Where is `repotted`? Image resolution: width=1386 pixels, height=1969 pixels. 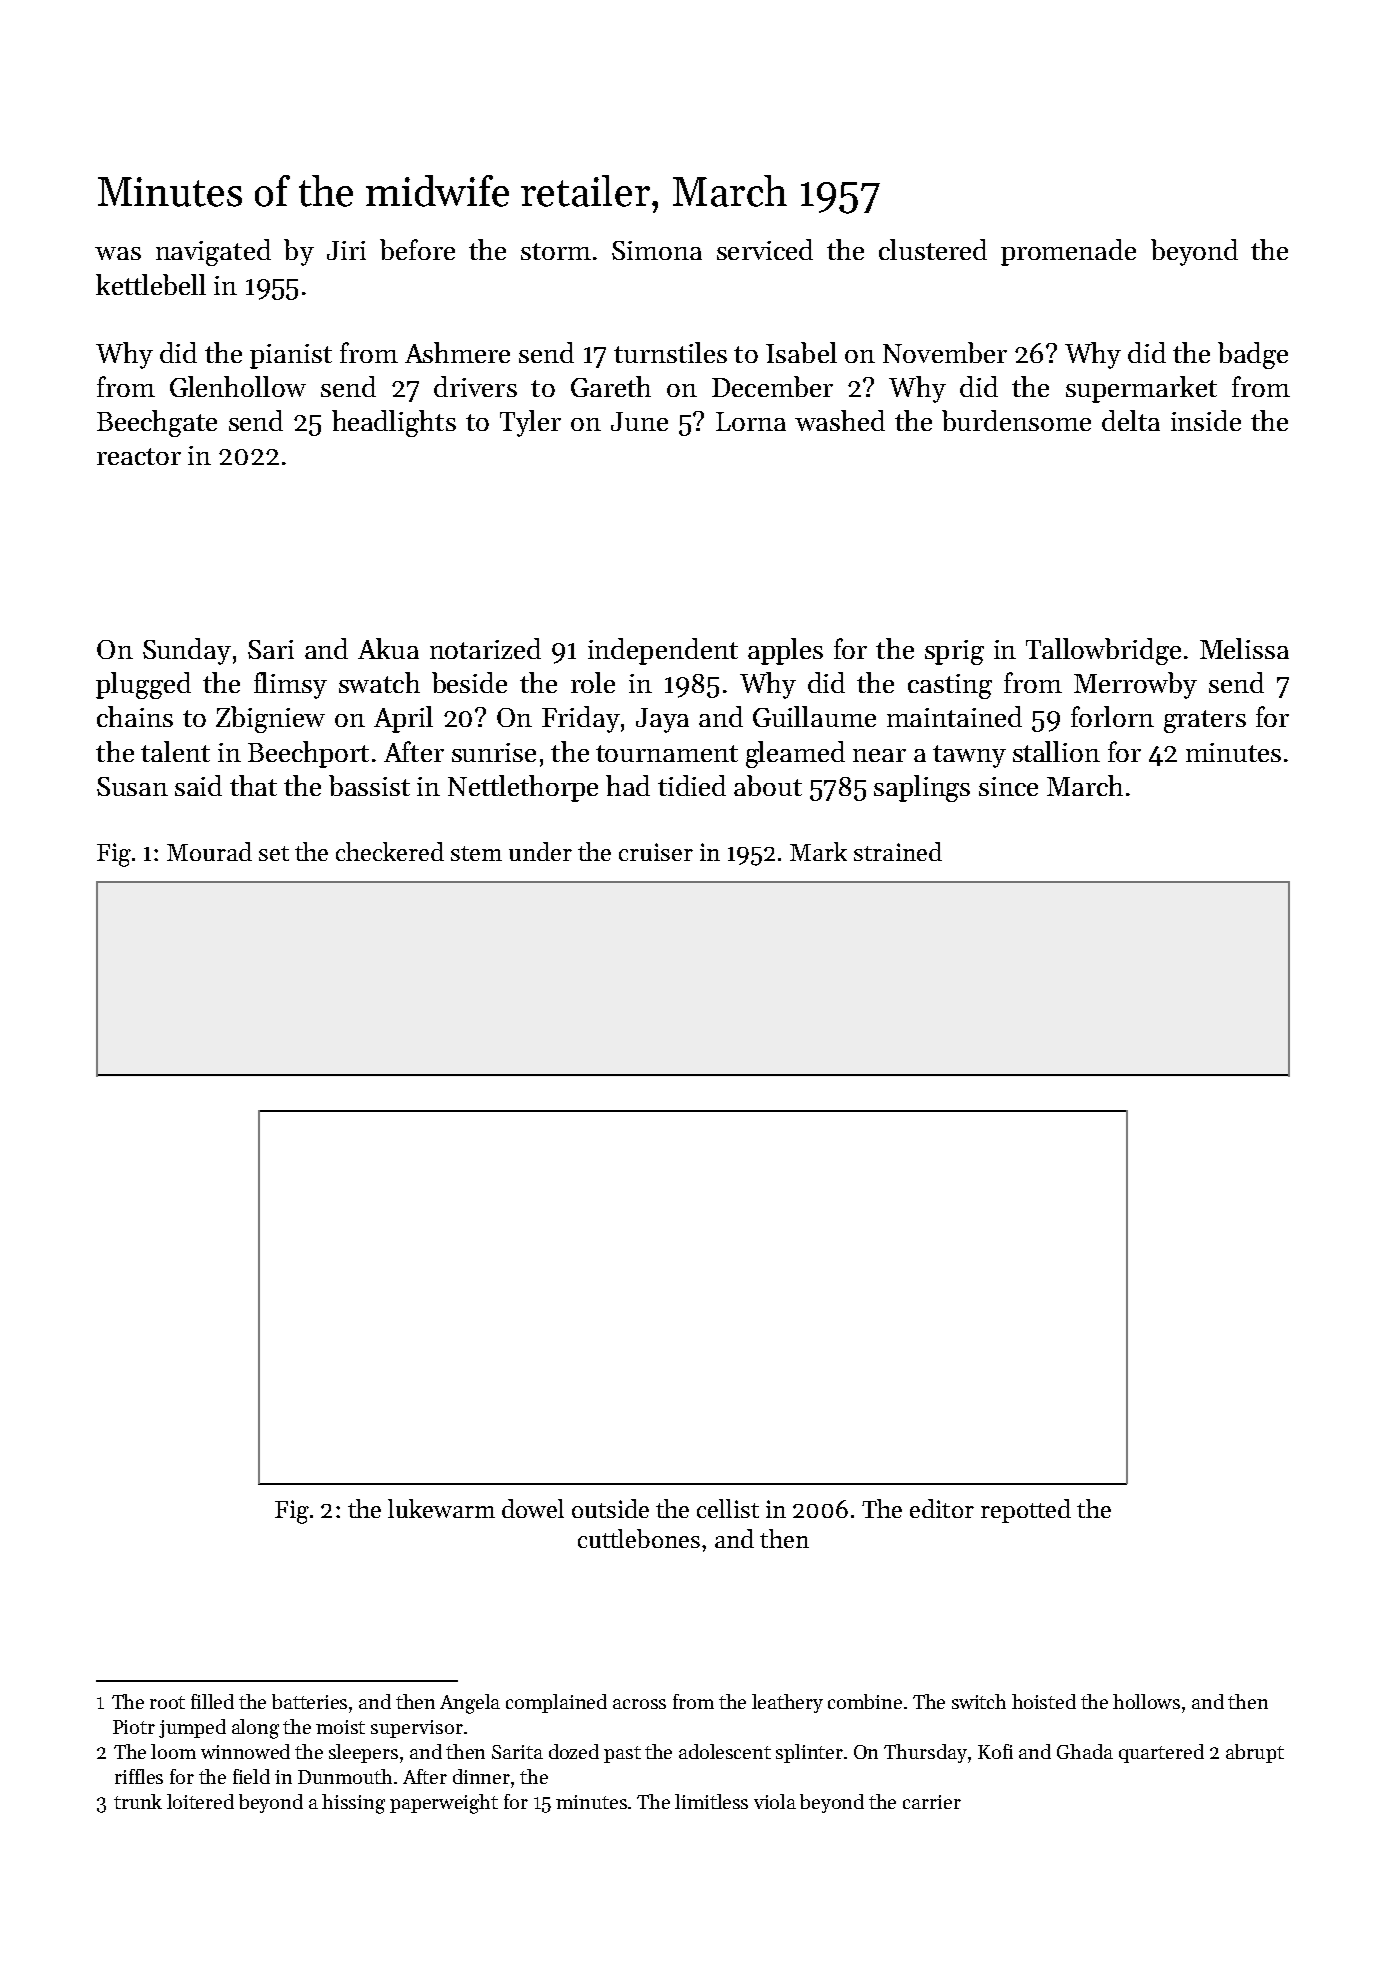 repotted is located at coordinates (1026, 1511).
